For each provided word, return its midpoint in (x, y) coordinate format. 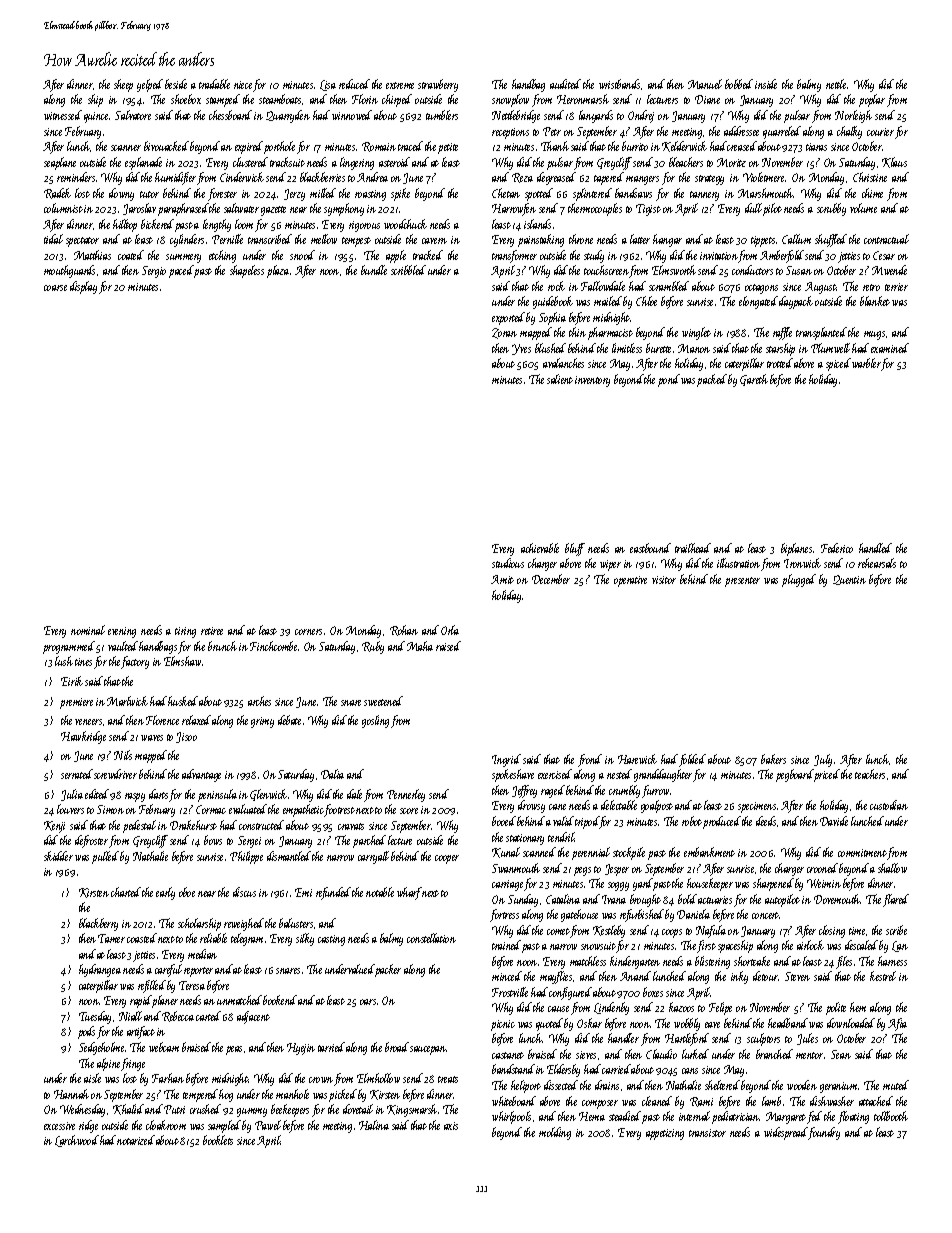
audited (565, 84)
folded (692, 760)
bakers (773, 759)
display (83, 287)
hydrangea (100, 970)
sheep (123, 85)
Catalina (563, 899)
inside (766, 84)
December (551, 579)
